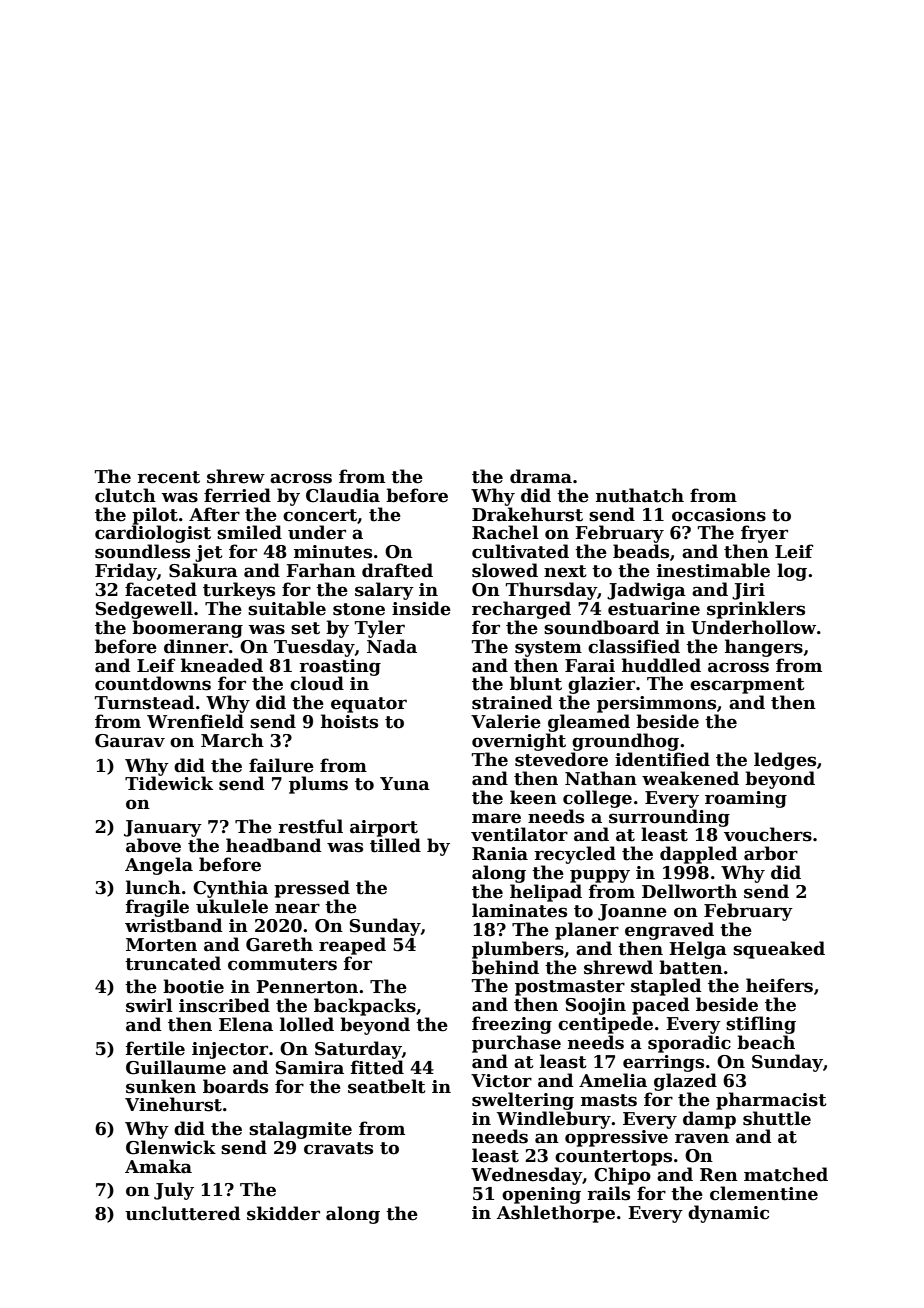  Describe the element at coordinates (766, 1042) in the screenshot. I see `beach` at that location.
